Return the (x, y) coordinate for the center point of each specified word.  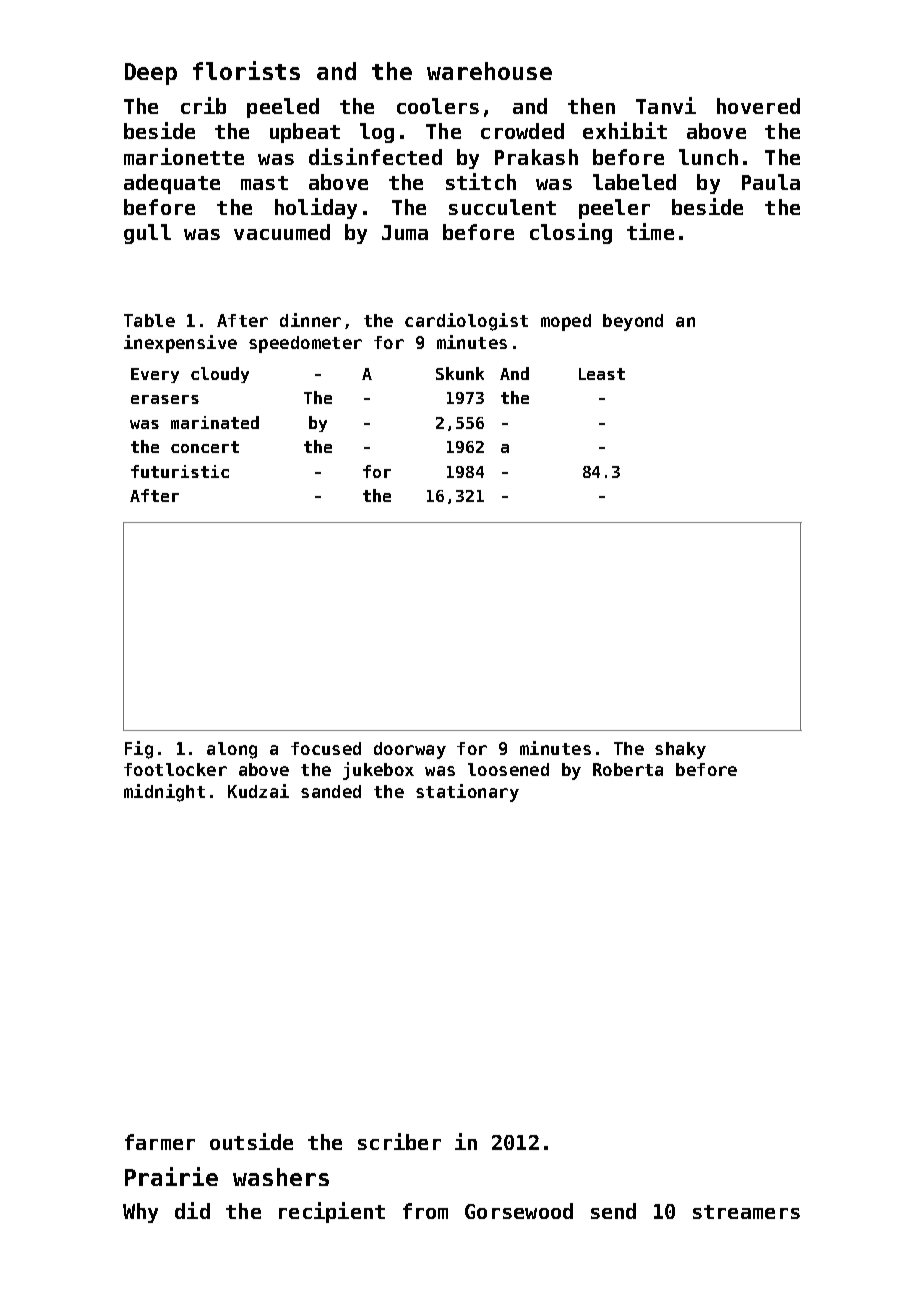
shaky (680, 750)
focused (326, 748)
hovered (758, 106)
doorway (410, 750)
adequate (172, 184)
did (192, 1210)
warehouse (489, 71)
